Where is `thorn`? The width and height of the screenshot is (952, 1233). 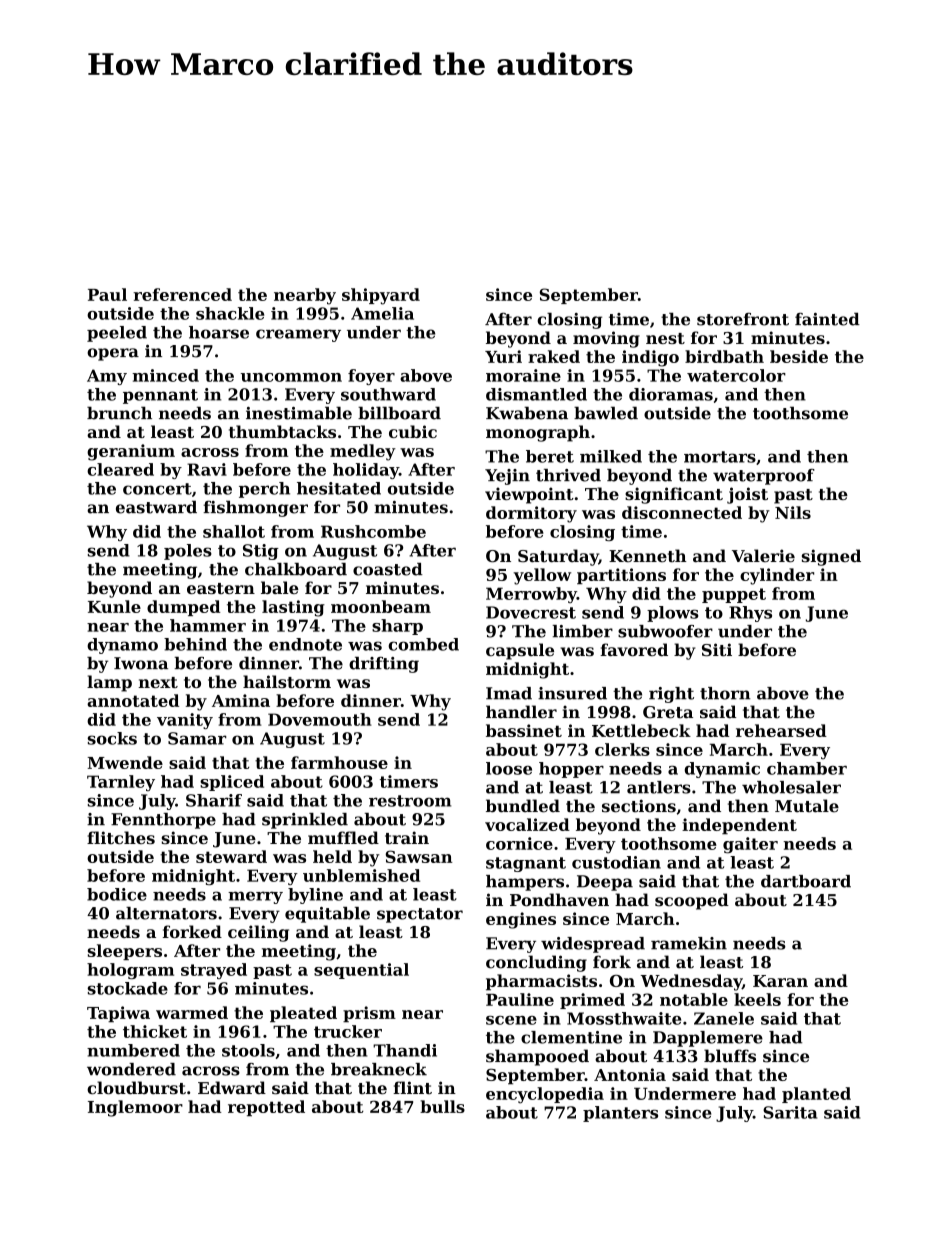
thorn is located at coordinates (725, 693).
